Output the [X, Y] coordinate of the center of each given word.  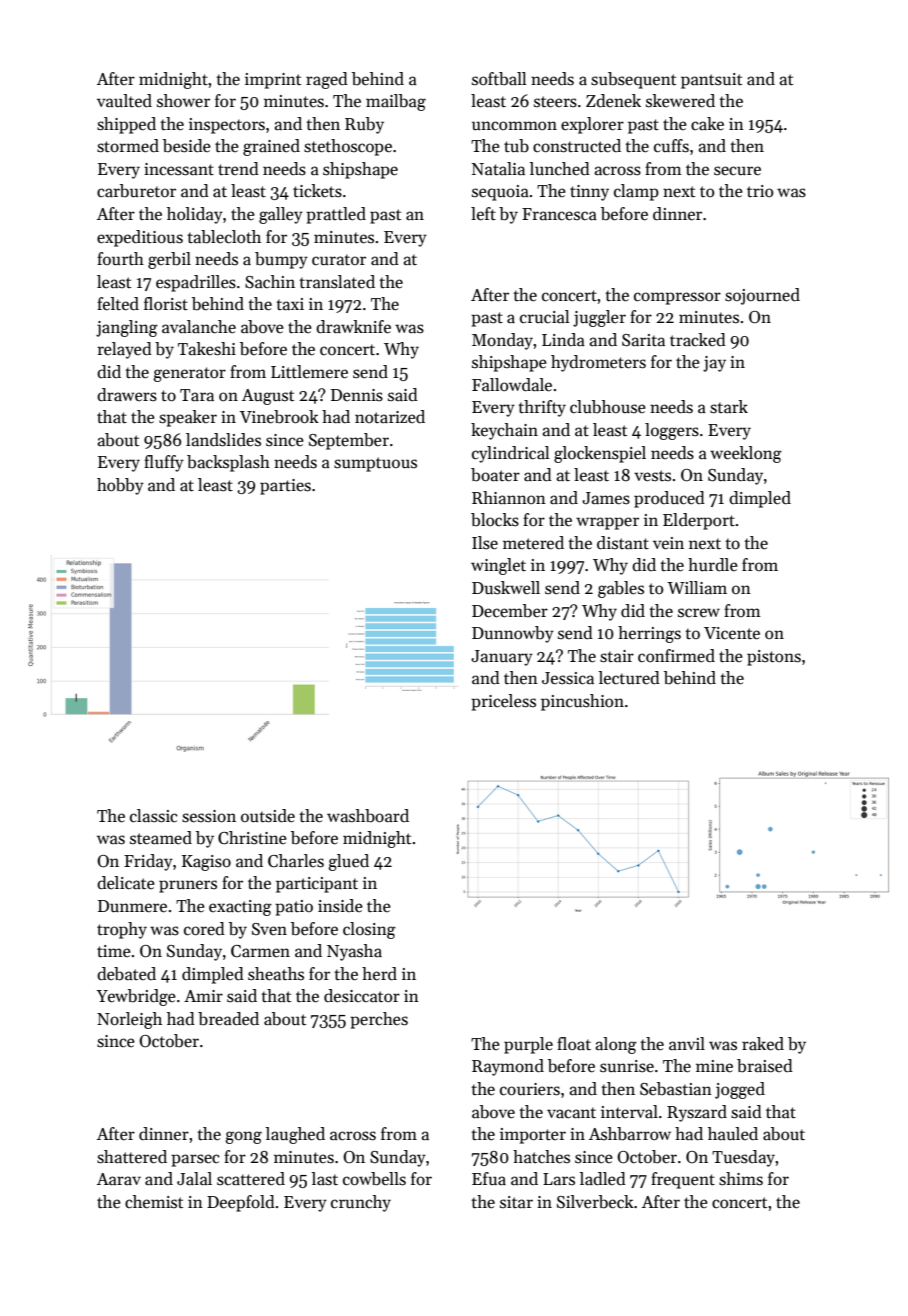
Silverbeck [595, 1202]
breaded [228, 1019]
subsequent [633, 80]
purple [528, 1045]
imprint [273, 81]
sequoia [500, 193]
